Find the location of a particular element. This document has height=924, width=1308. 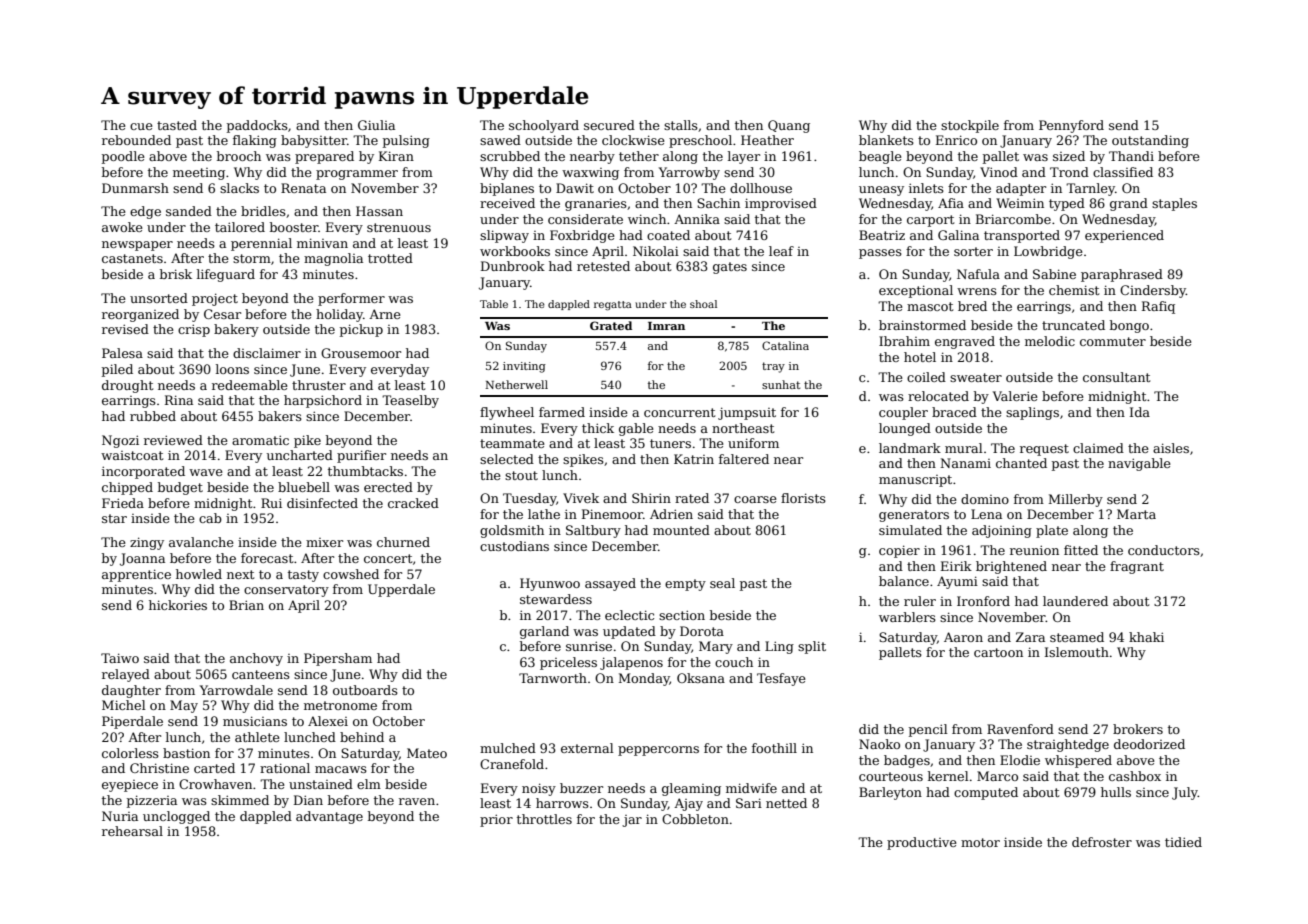

Nuria is located at coordinates (120, 816).
